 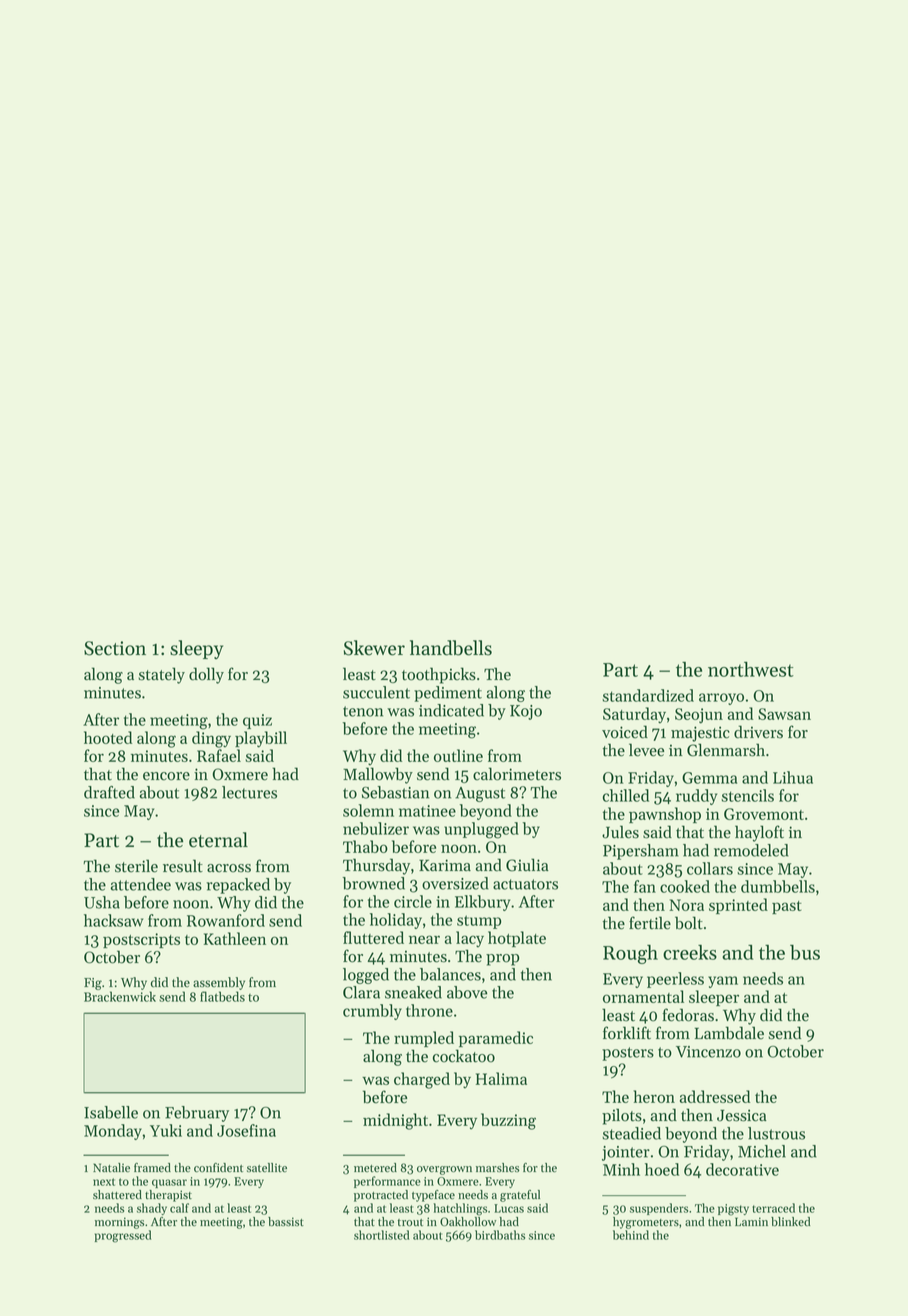 I want to click on hacksaw, so click(x=113, y=920).
